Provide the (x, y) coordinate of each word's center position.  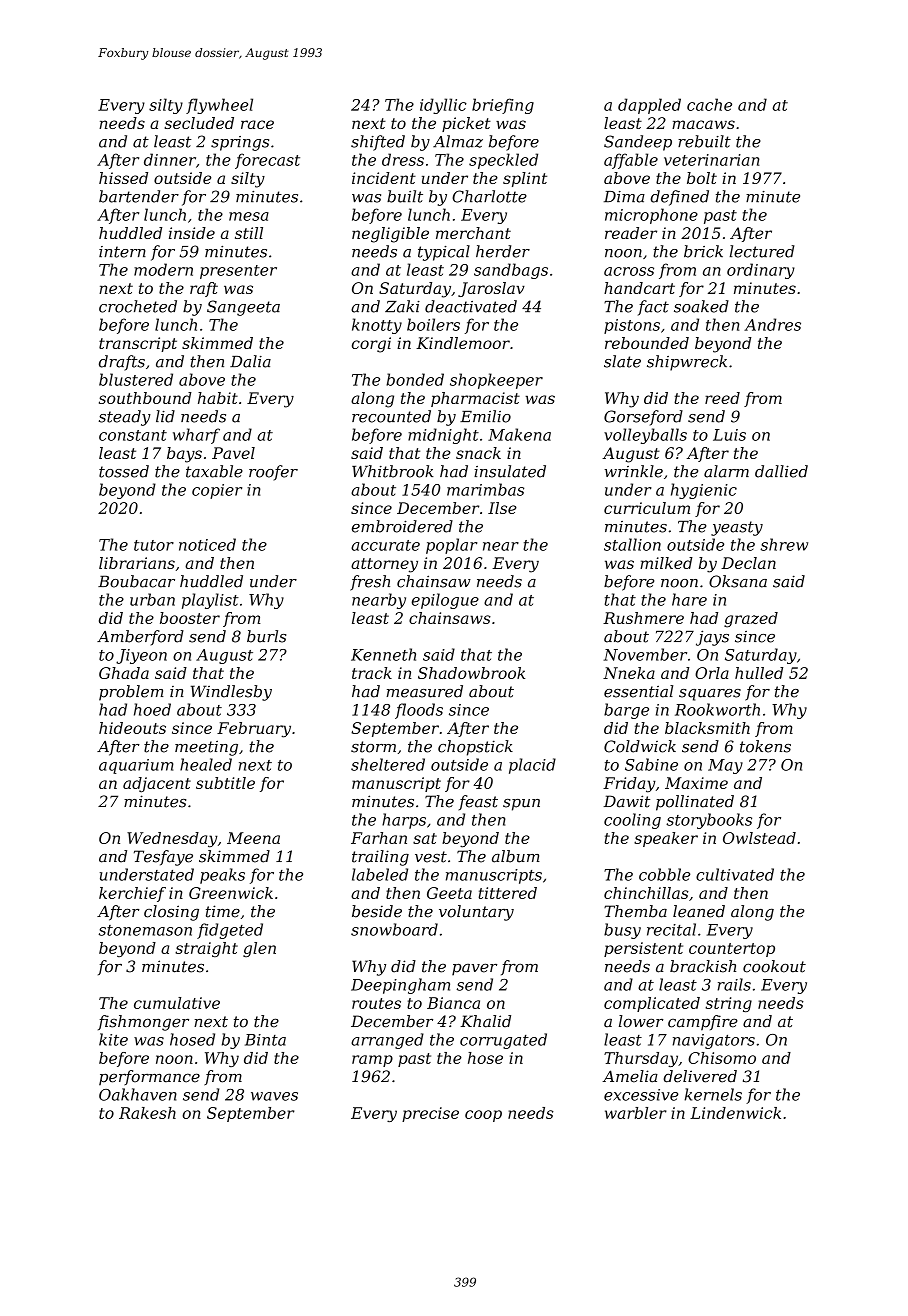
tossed (124, 471)
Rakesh (147, 1113)
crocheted (138, 306)
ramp (372, 1061)
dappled (649, 106)
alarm (726, 471)
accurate (385, 545)
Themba (635, 911)
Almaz (458, 141)
